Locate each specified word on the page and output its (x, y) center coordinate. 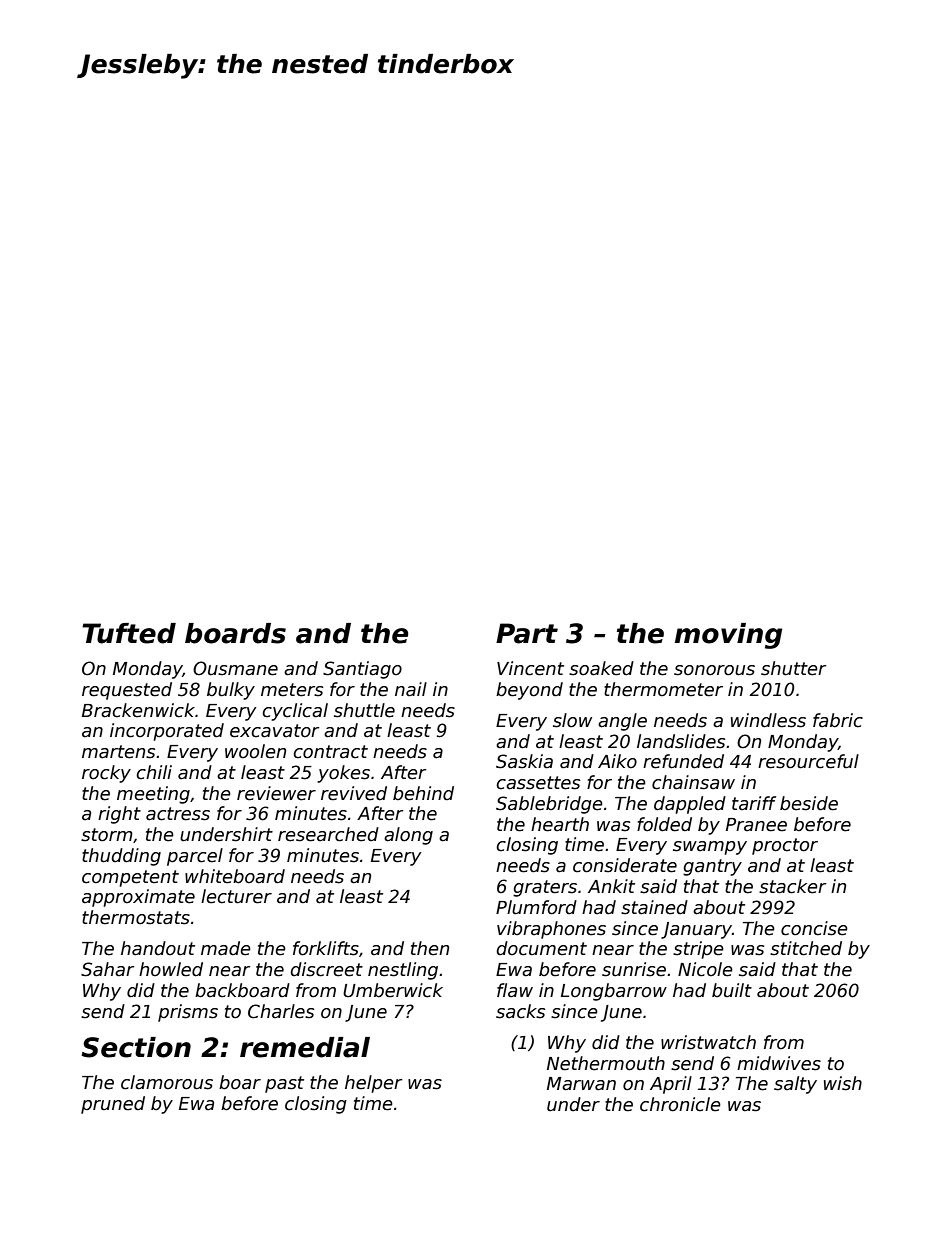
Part (527, 633)
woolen (255, 751)
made (226, 948)
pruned (113, 1105)
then (430, 948)
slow (572, 720)
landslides (681, 741)
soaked (601, 668)
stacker (793, 886)
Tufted (129, 633)
